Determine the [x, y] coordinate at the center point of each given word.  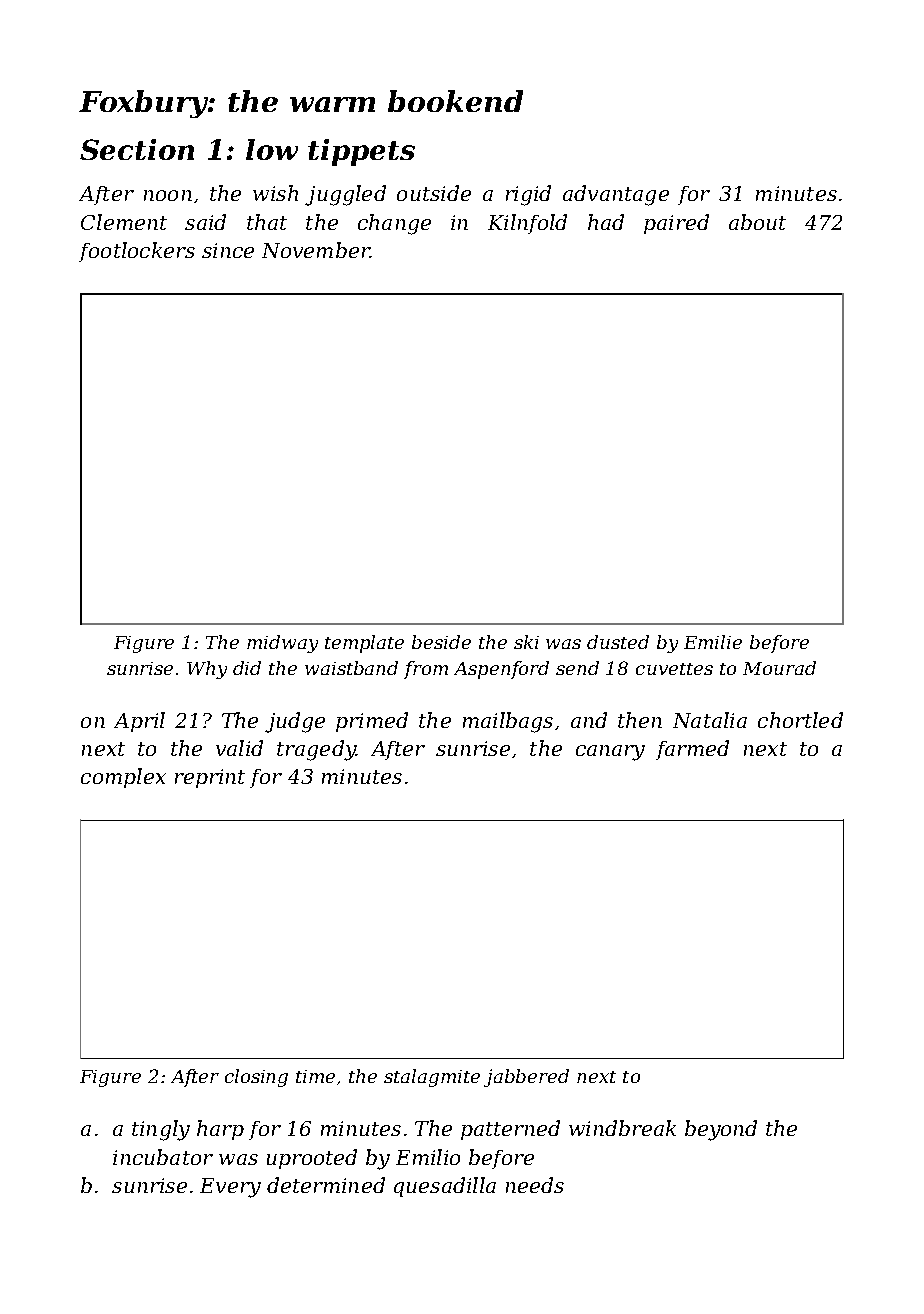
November [316, 250]
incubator [163, 1157]
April [139, 722]
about [757, 222]
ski [526, 642]
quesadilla [445, 1187]
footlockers [137, 252]
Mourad [779, 668]
